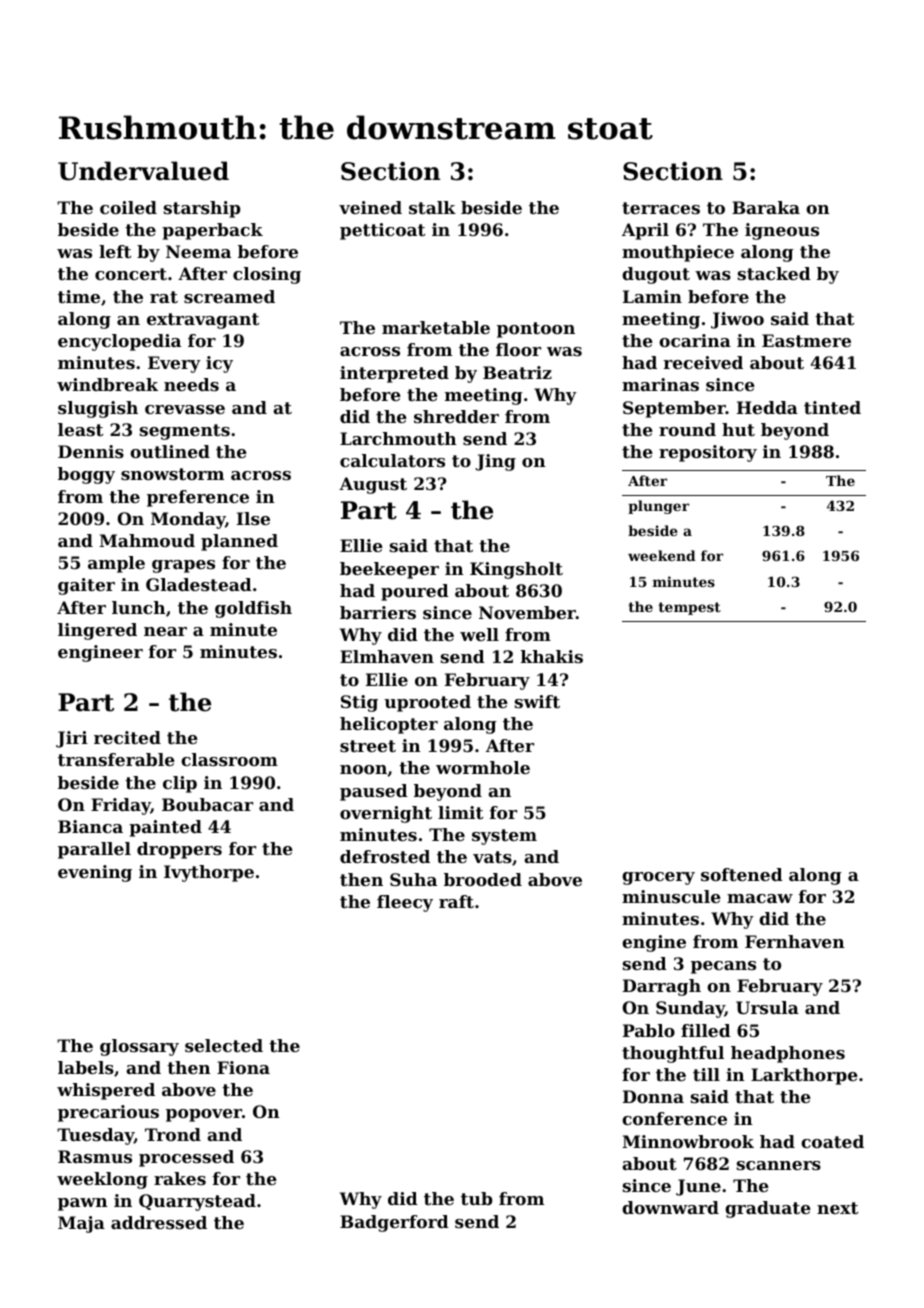 The height and width of the screenshot is (1308, 924). I want to click on stalk, so click(432, 207).
